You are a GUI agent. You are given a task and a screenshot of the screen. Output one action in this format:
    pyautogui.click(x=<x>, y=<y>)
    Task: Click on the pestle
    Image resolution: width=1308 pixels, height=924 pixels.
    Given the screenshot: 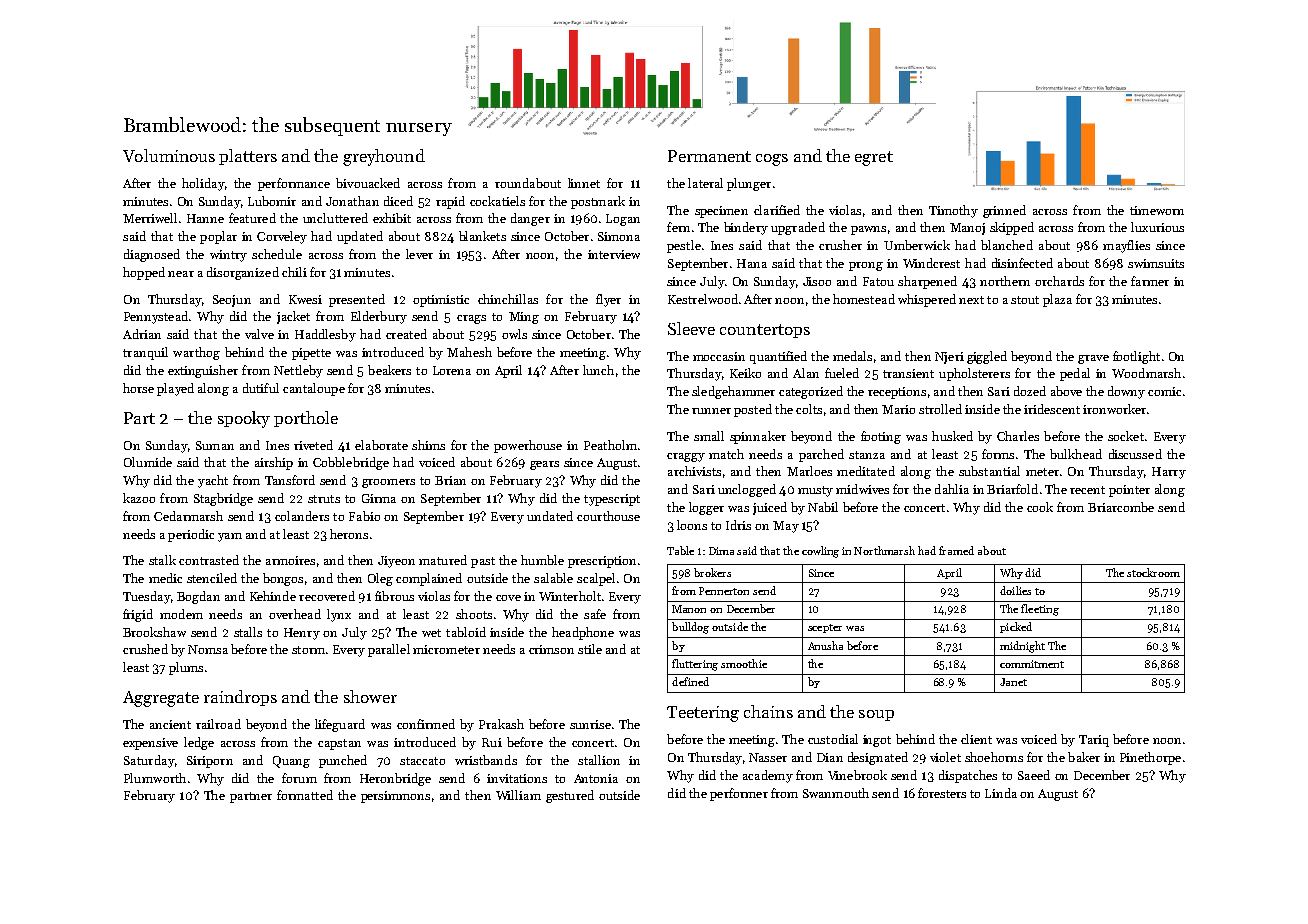 What is the action you would take?
    pyautogui.click(x=684, y=246)
